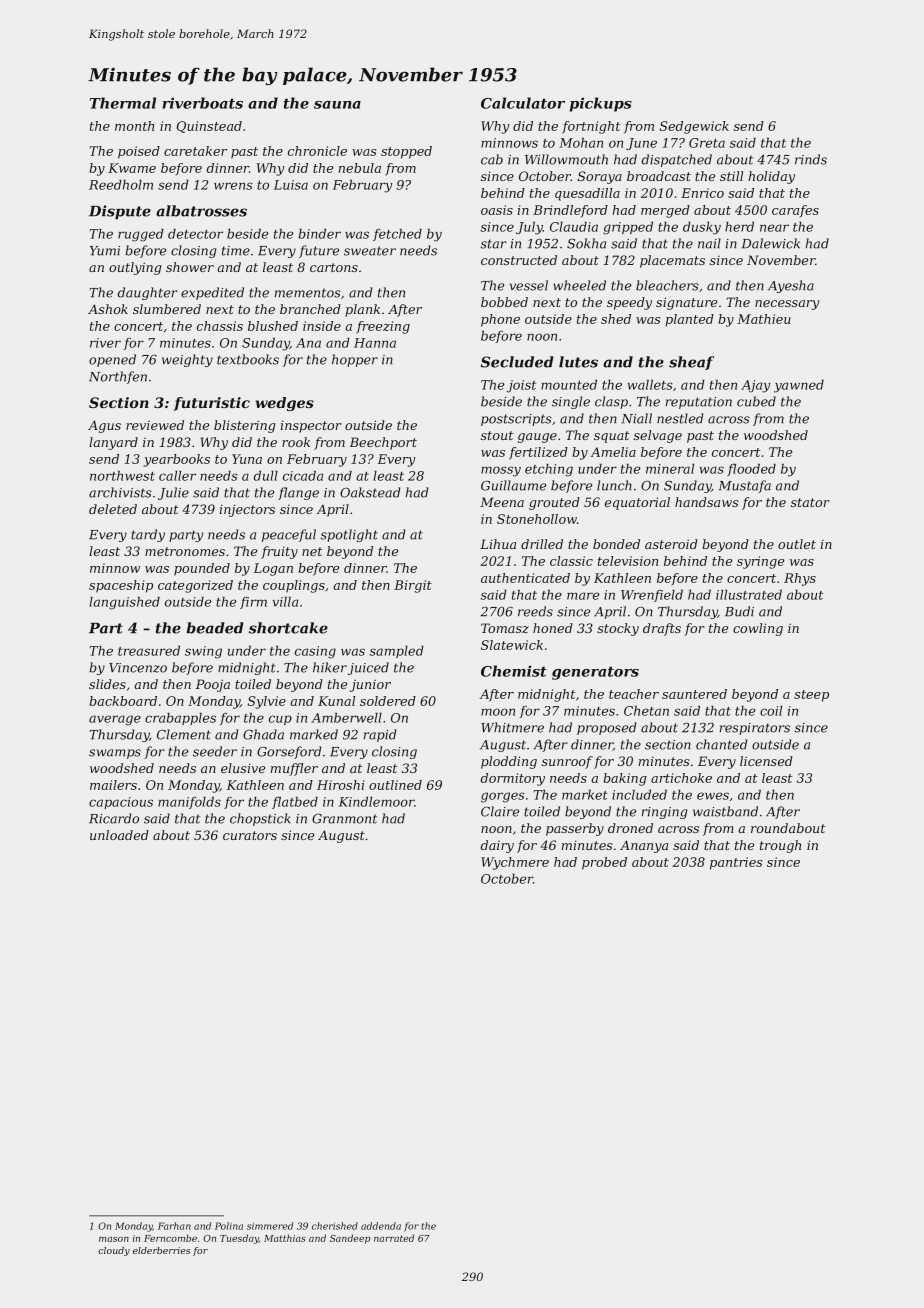 The width and height of the screenshot is (924, 1308). I want to click on planted, so click(689, 320).
